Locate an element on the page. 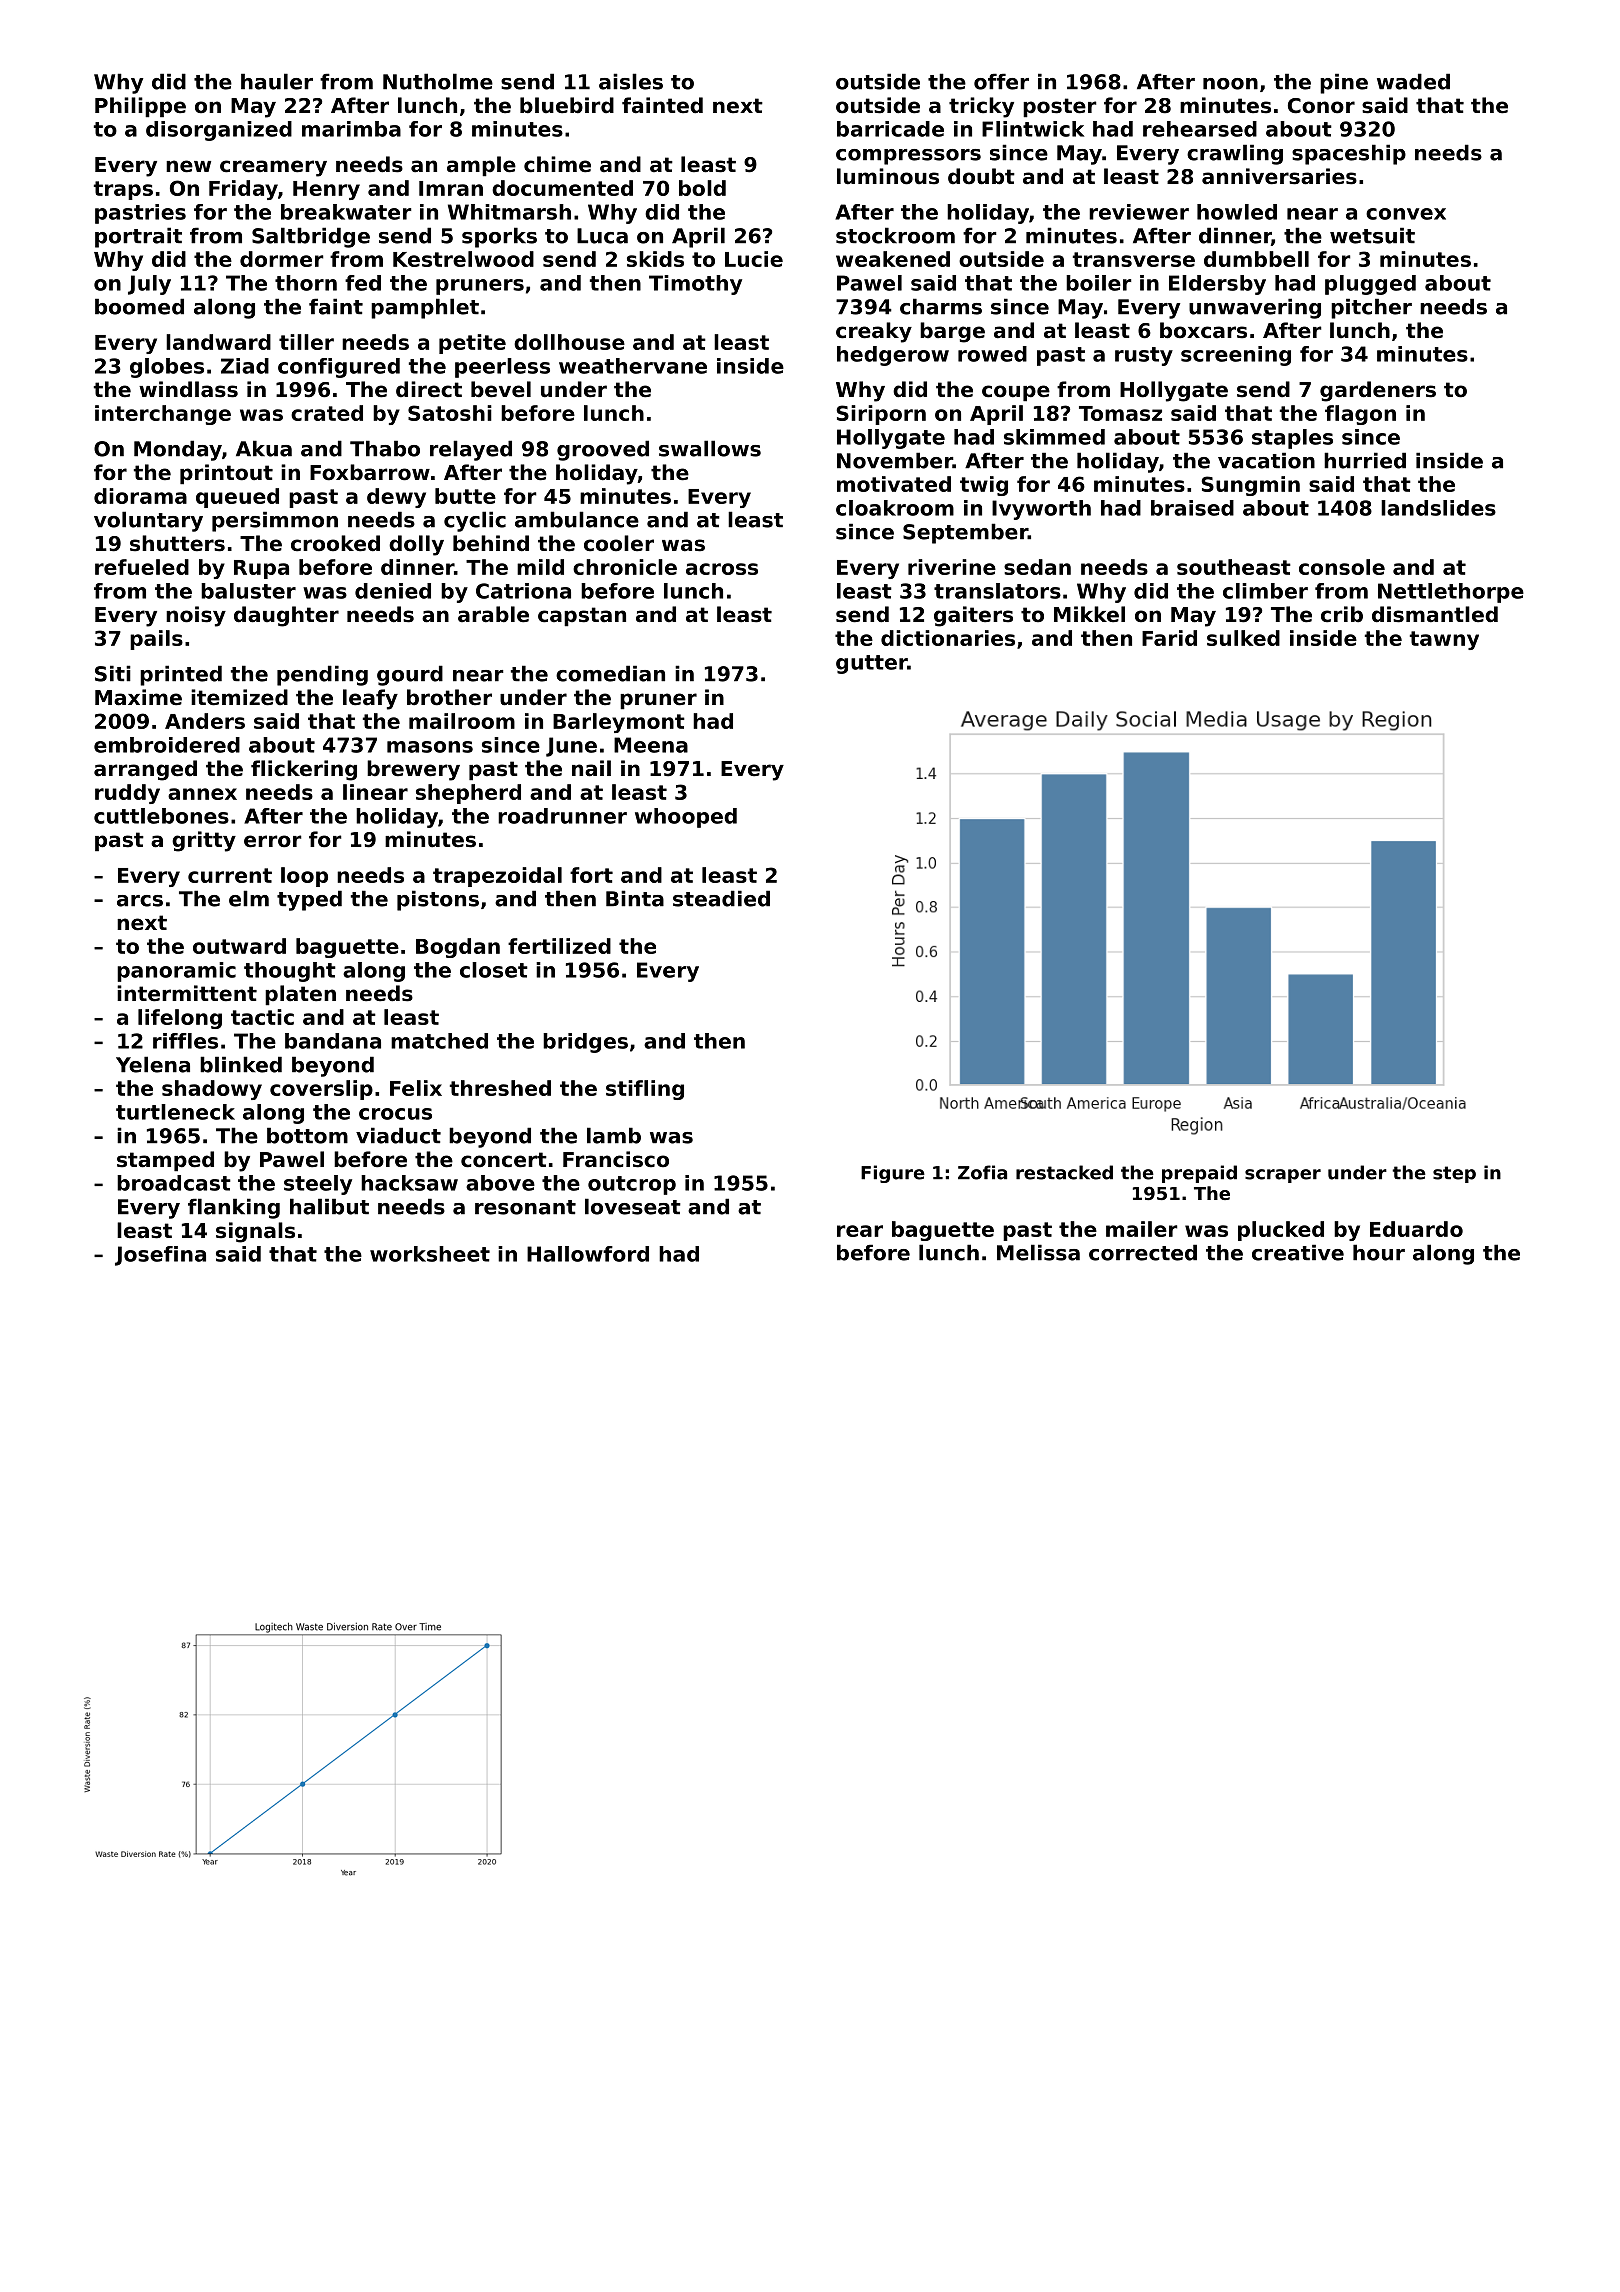  weakened is located at coordinates (893, 259).
